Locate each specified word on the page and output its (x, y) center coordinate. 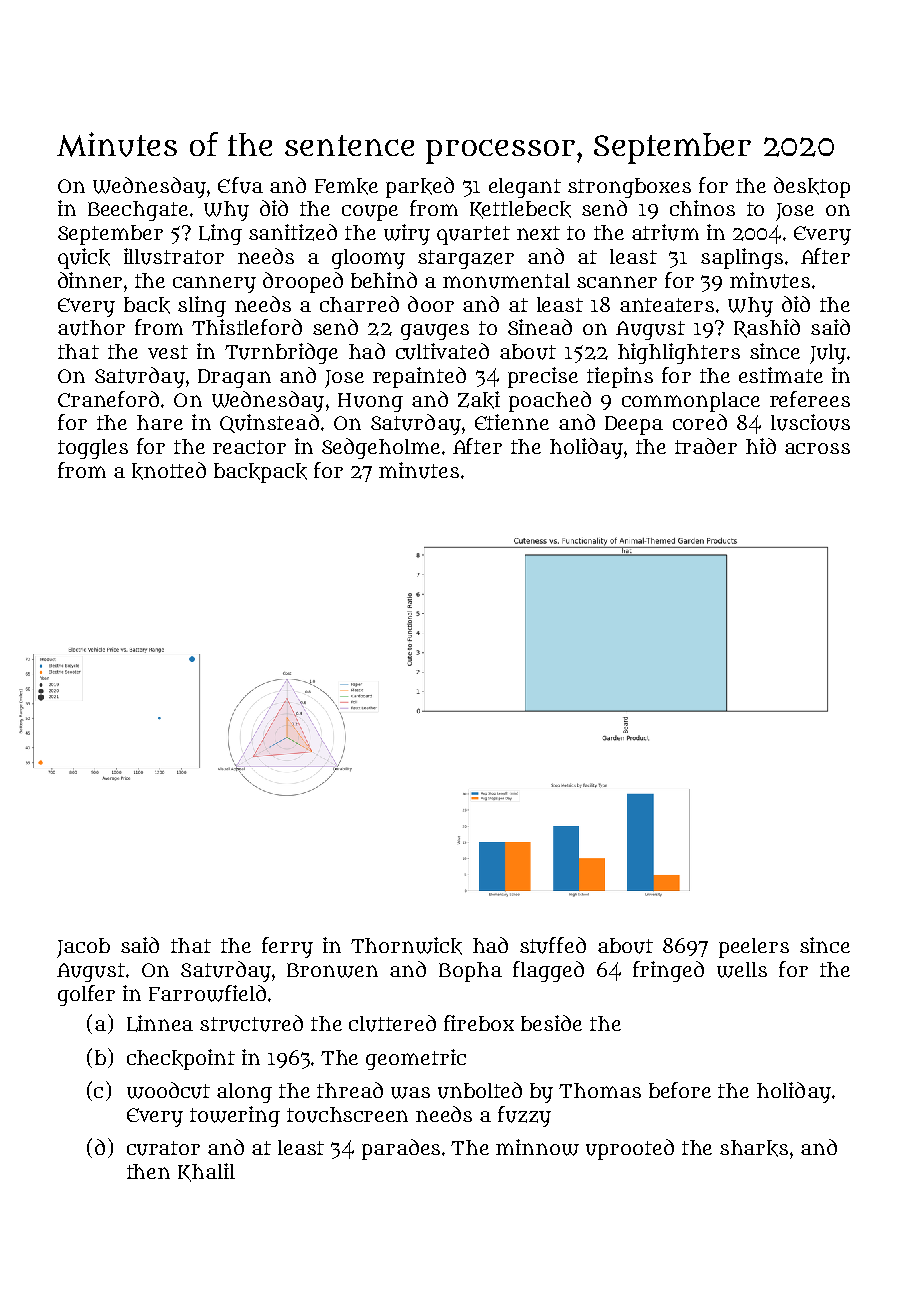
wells (742, 970)
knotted (169, 471)
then (148, 1171)
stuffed (553, 945)
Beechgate (138, 211)
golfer (86, 995)
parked (420, 187)
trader (706, 446)
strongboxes (629, 188)
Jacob (83, 948)
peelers (754, 948)
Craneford (108, 399)
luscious (810, 422)
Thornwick (406, 946)
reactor (249, 447)
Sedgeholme (381, 448)
